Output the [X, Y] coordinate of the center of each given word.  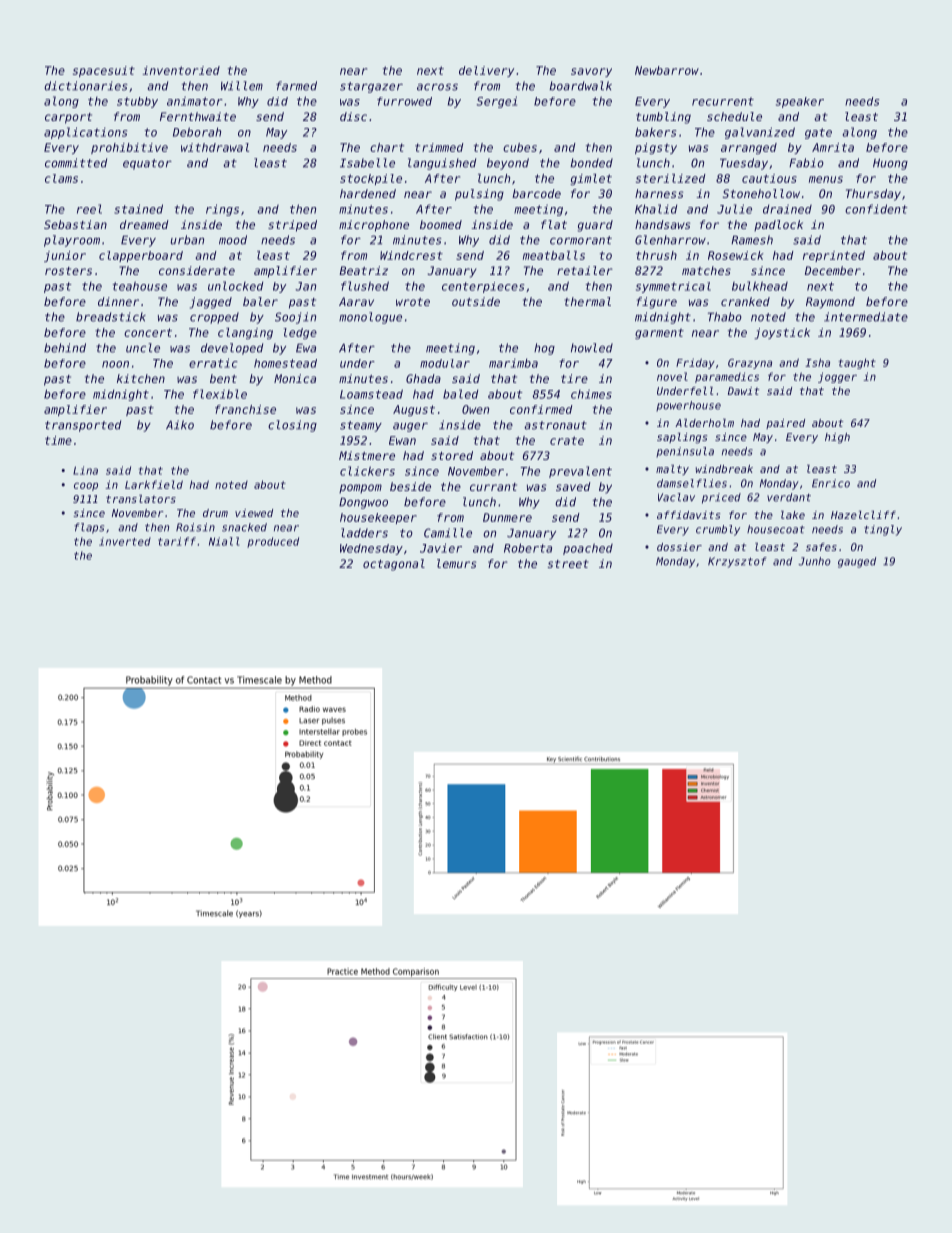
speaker [800, 102]
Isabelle [367, 163]
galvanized [760, 133]
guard [595, 226]
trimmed [439, 147]
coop [86, 487]
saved [573, 486]
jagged [211, 303]
